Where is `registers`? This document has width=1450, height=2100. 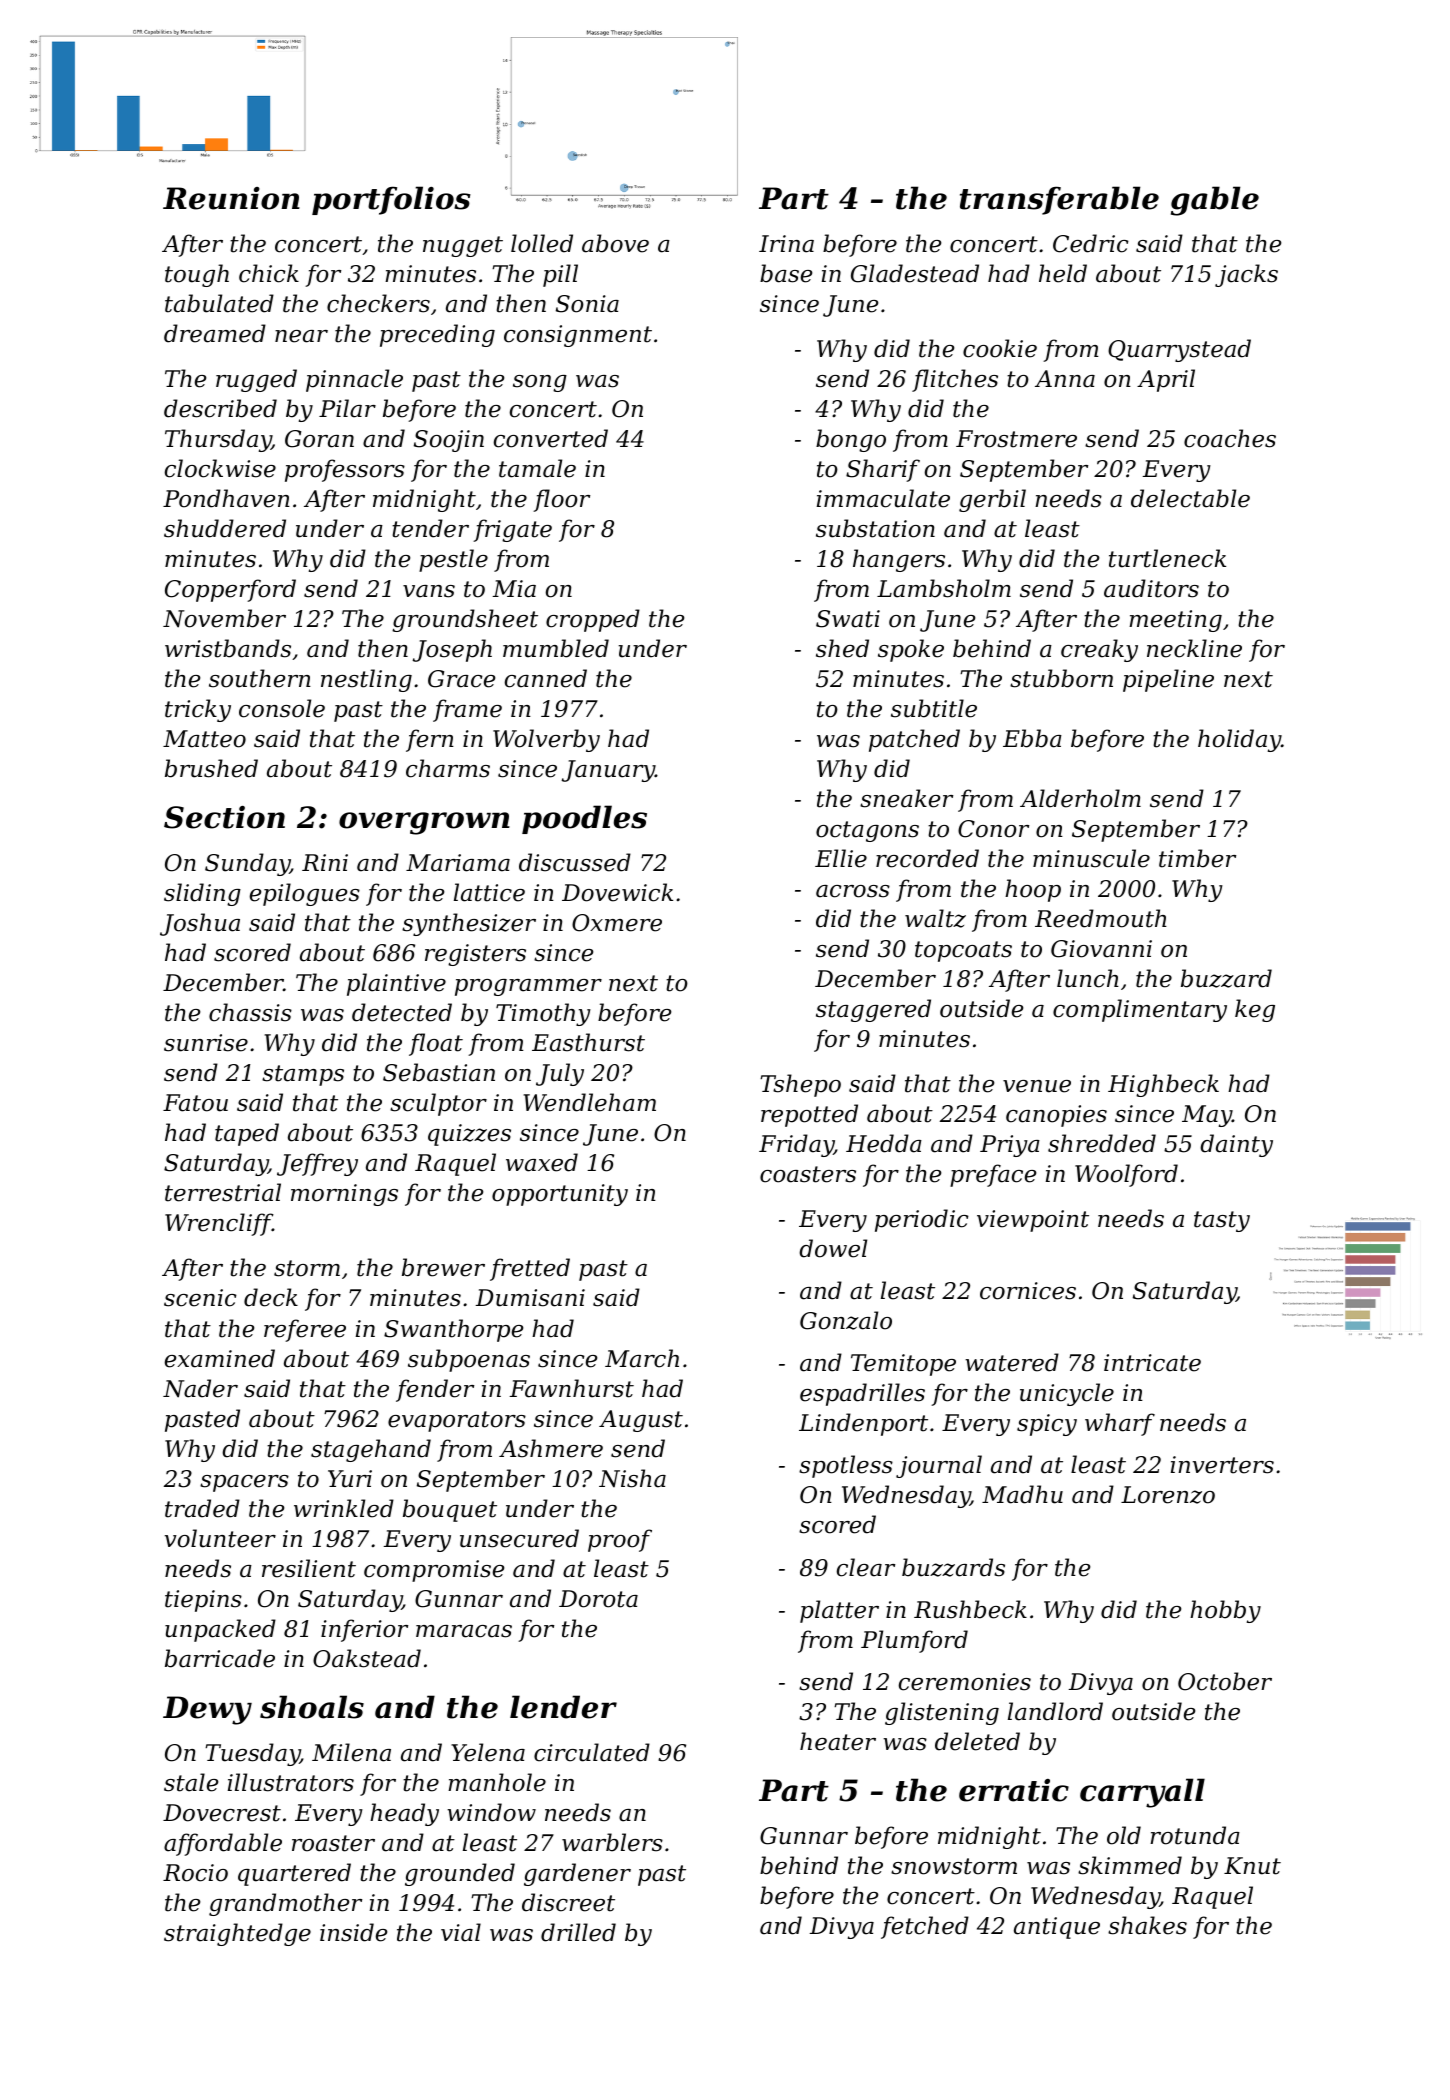
registers is located at coordinates (475, 955).
